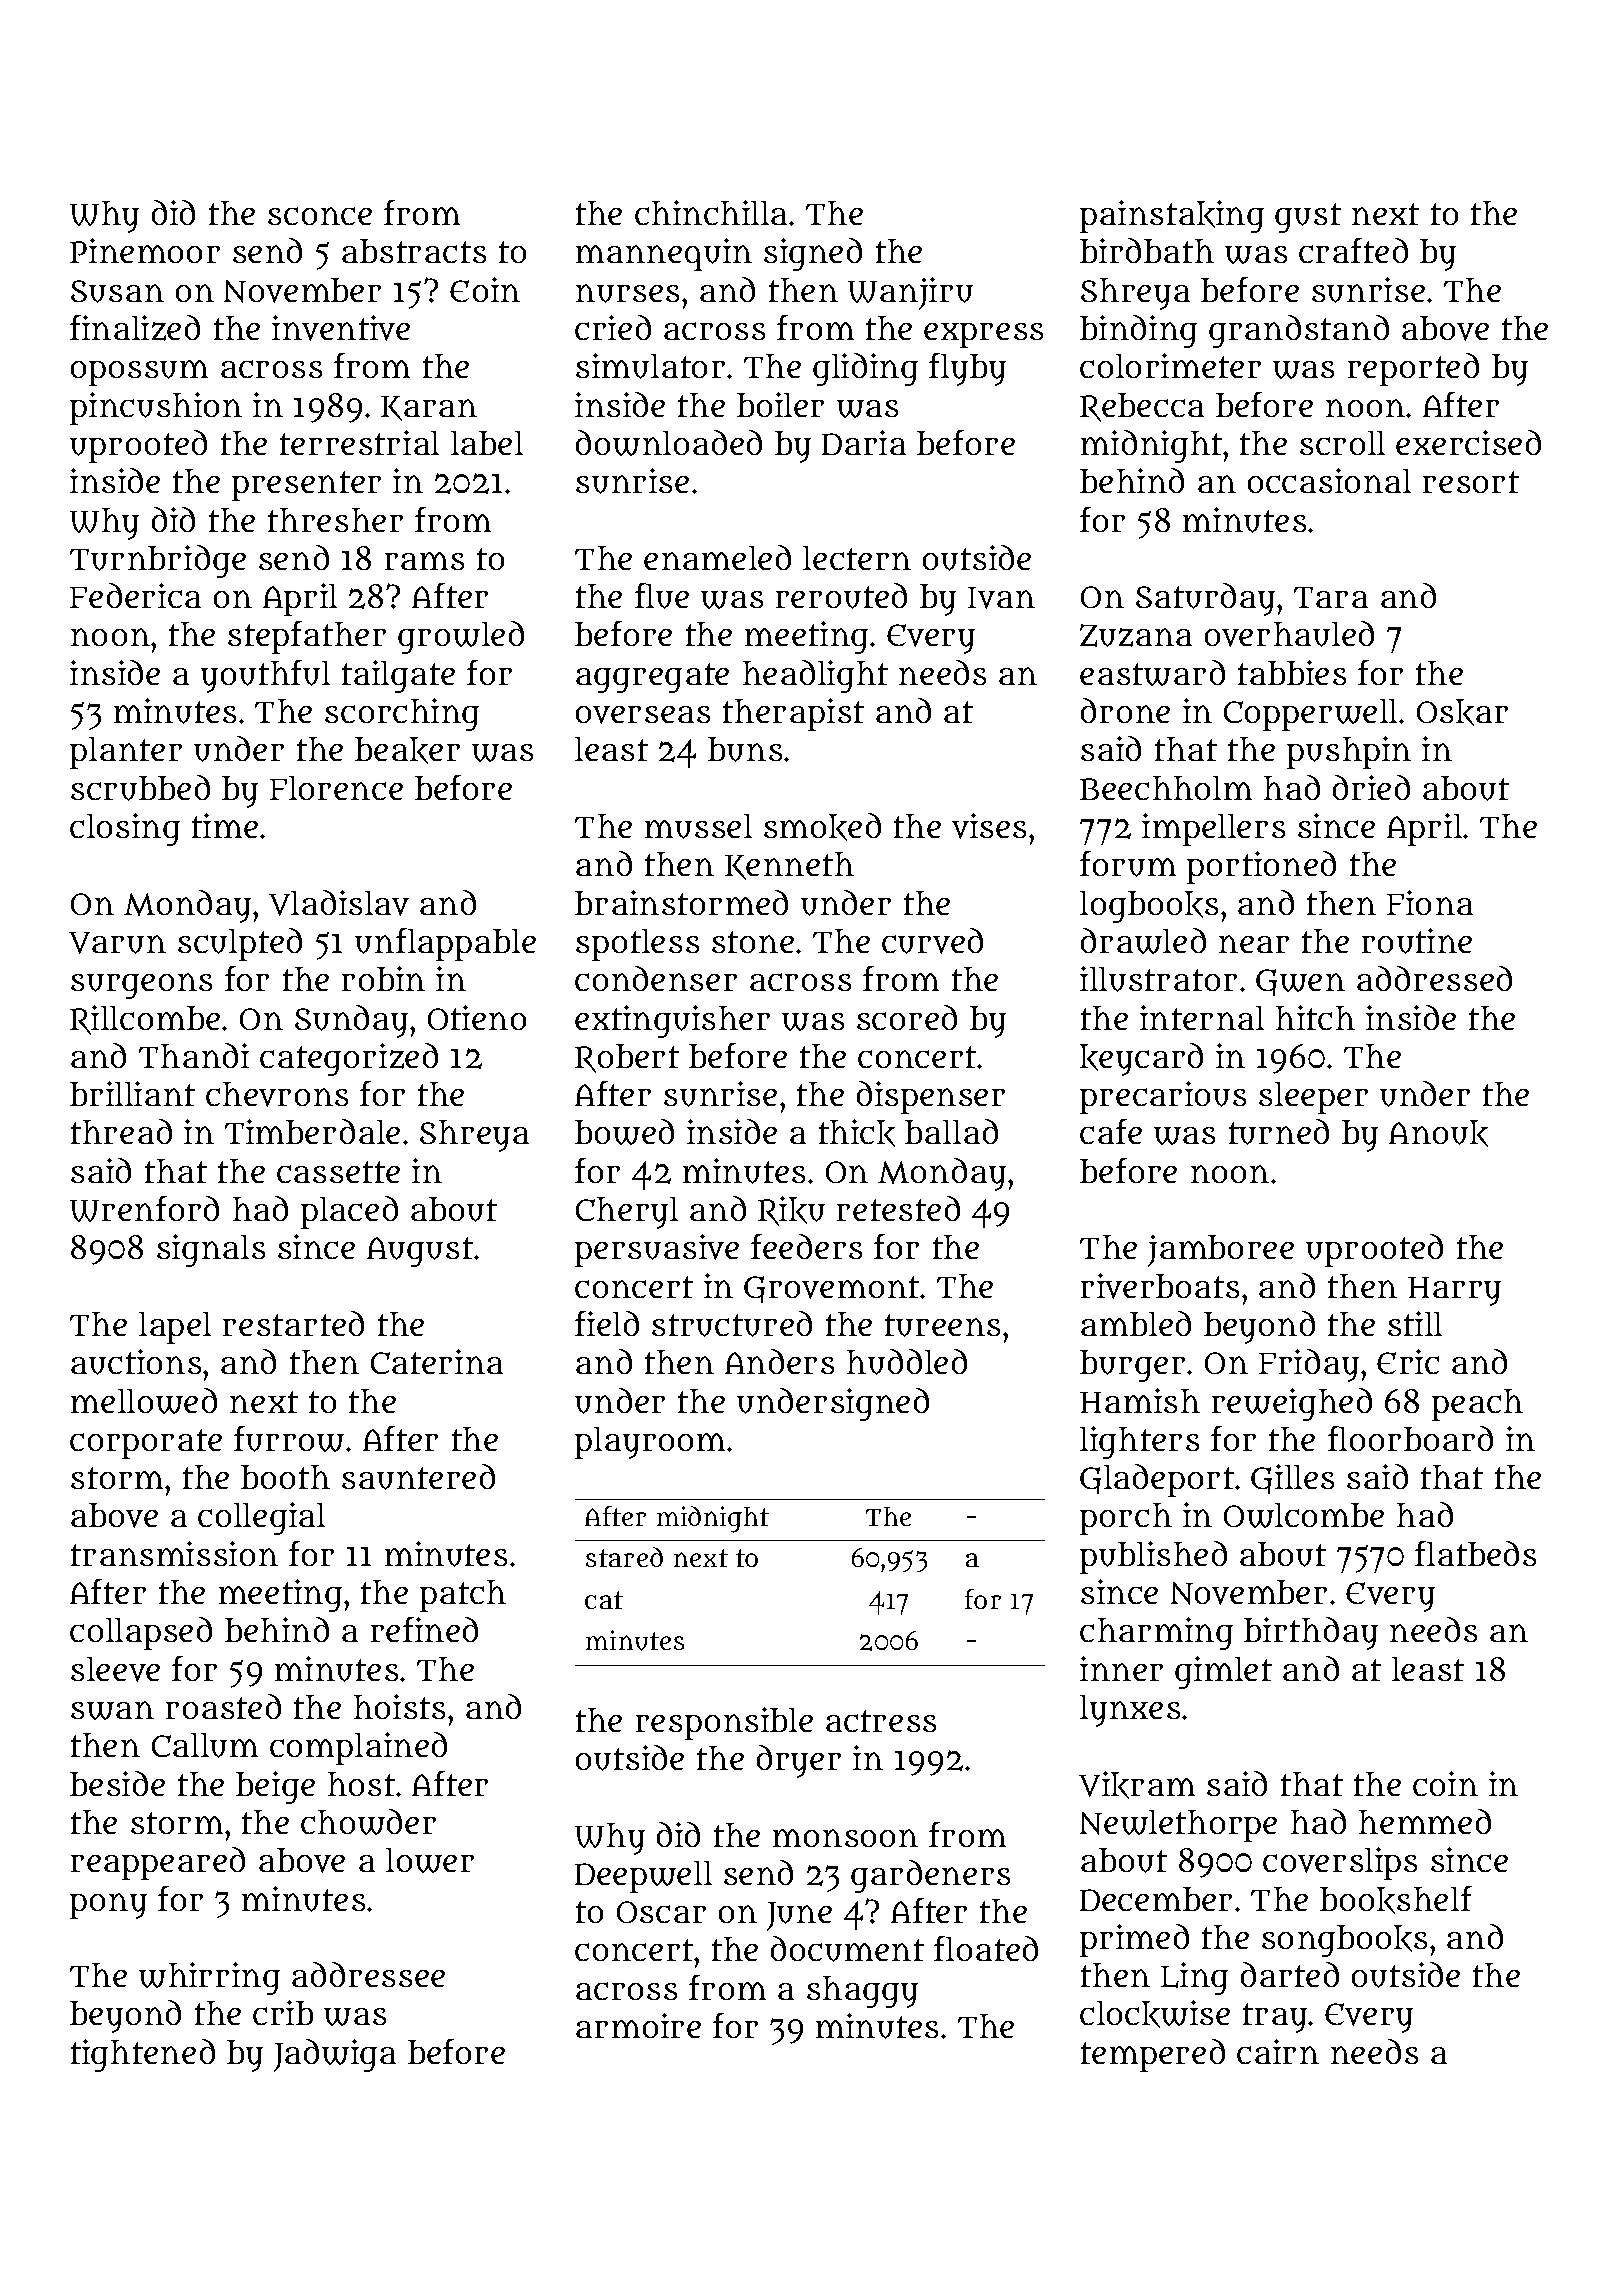 The image size is (1620, 2292). I want to click on cairn, so click(1278, 2051).
